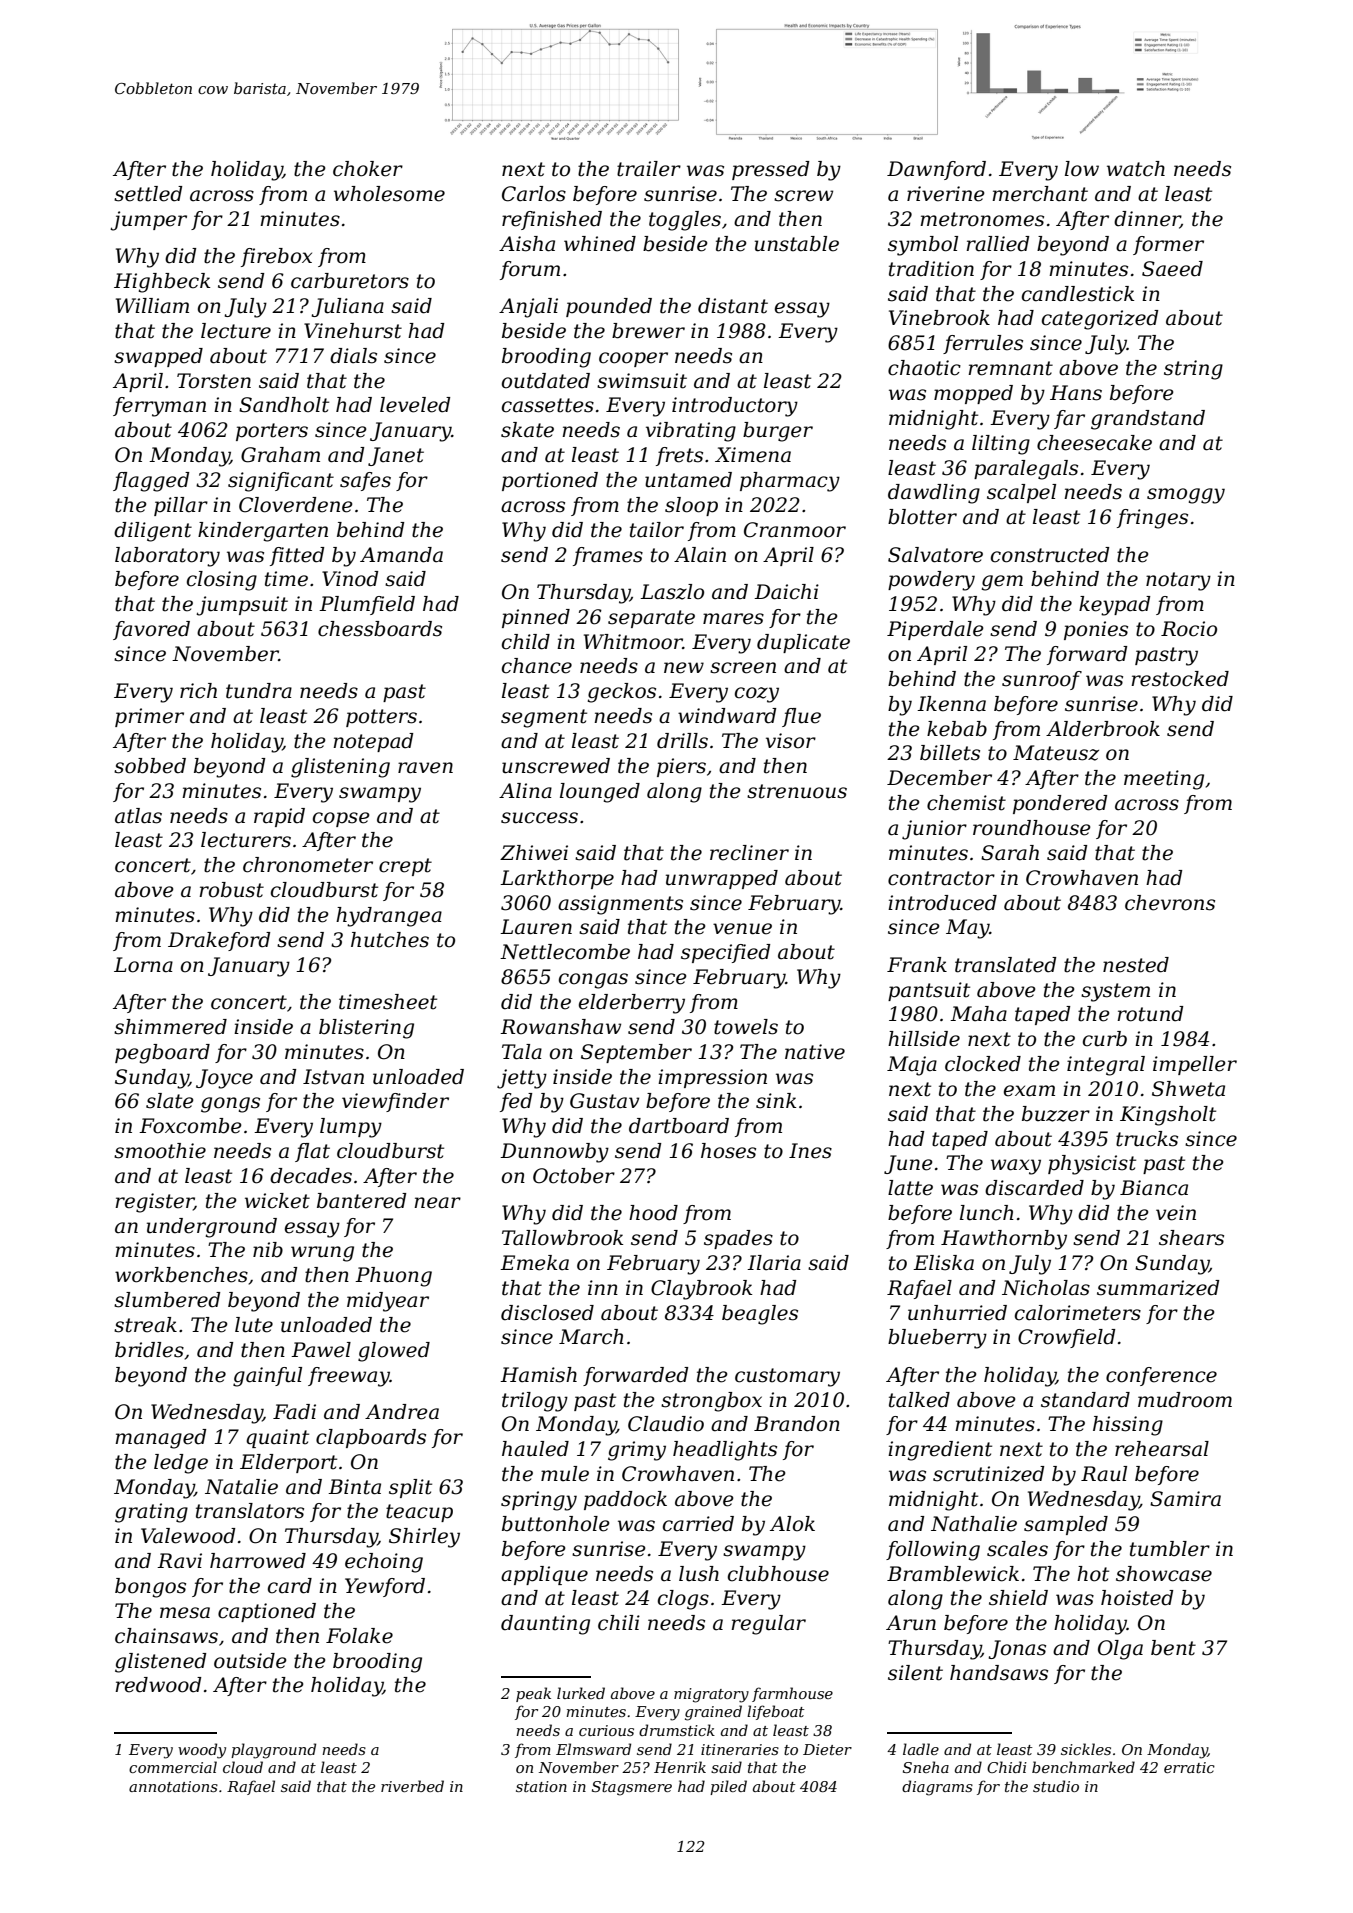  I want to click on rallied, so click(997, 244).
